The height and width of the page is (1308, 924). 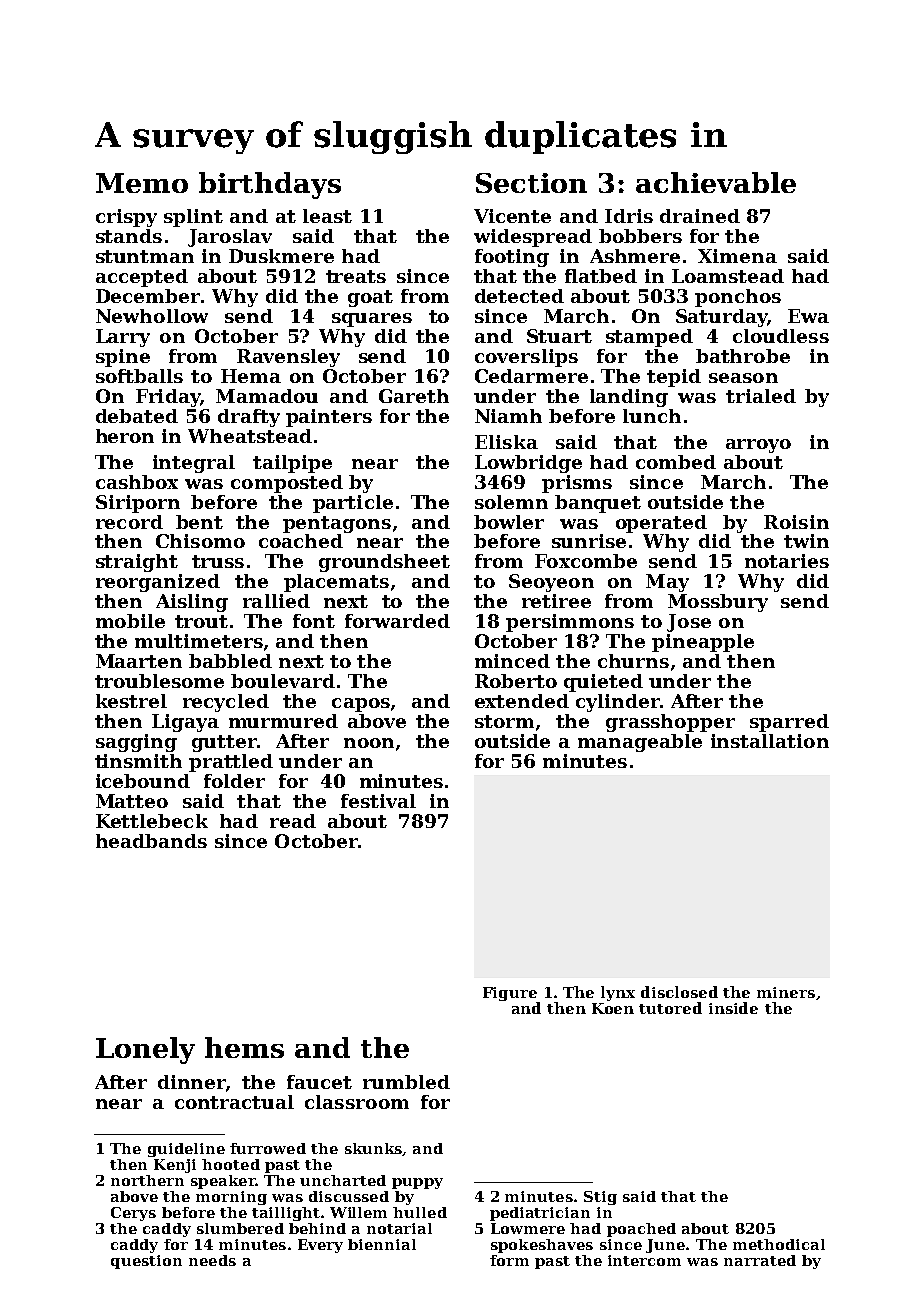 What do you see at coordinates (779, 1244) in the page?
I see `methodical` at bounding box center [779, 1244].
